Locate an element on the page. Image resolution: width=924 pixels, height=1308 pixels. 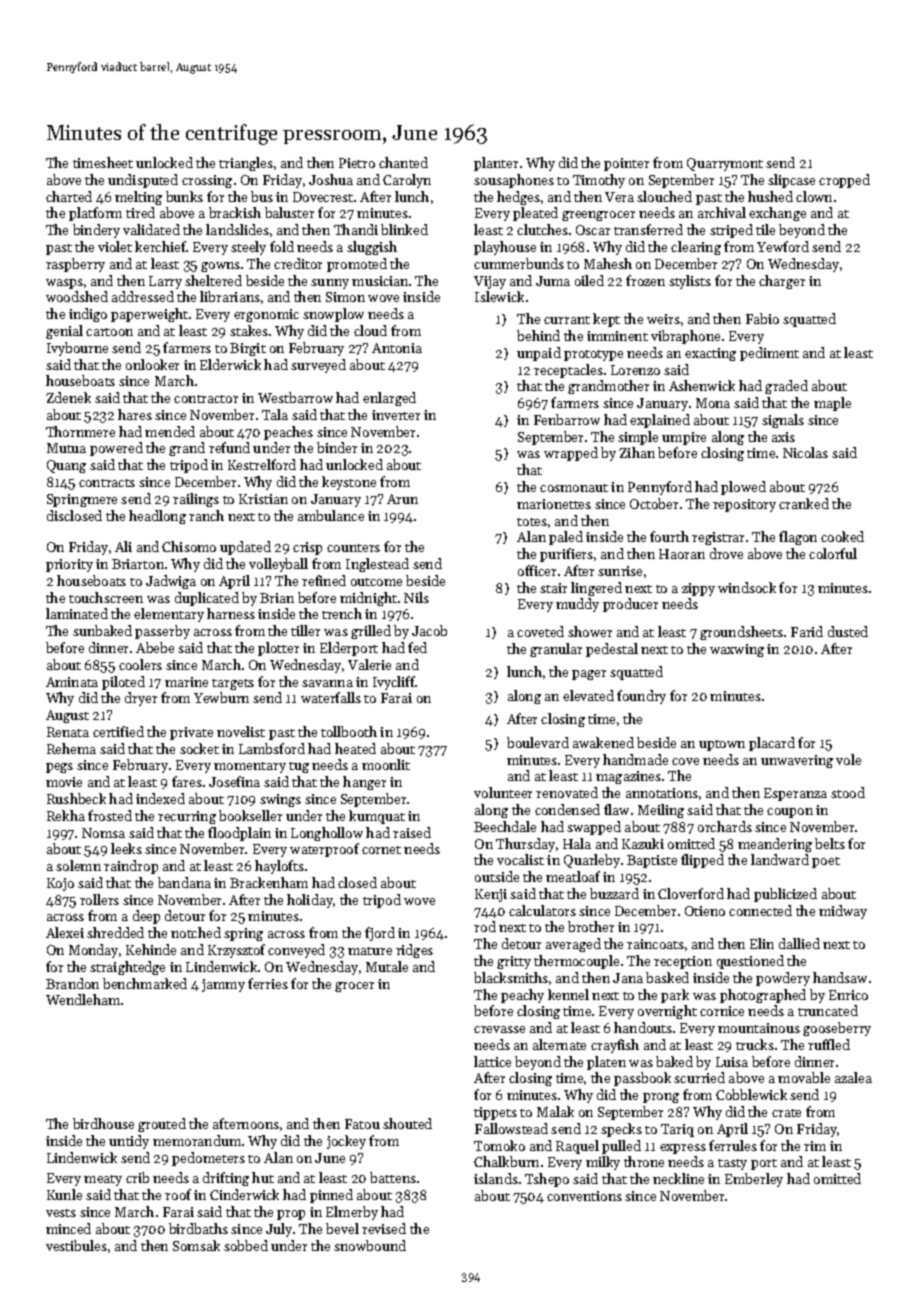
thermocouple is located at coordinates (576, 962).
